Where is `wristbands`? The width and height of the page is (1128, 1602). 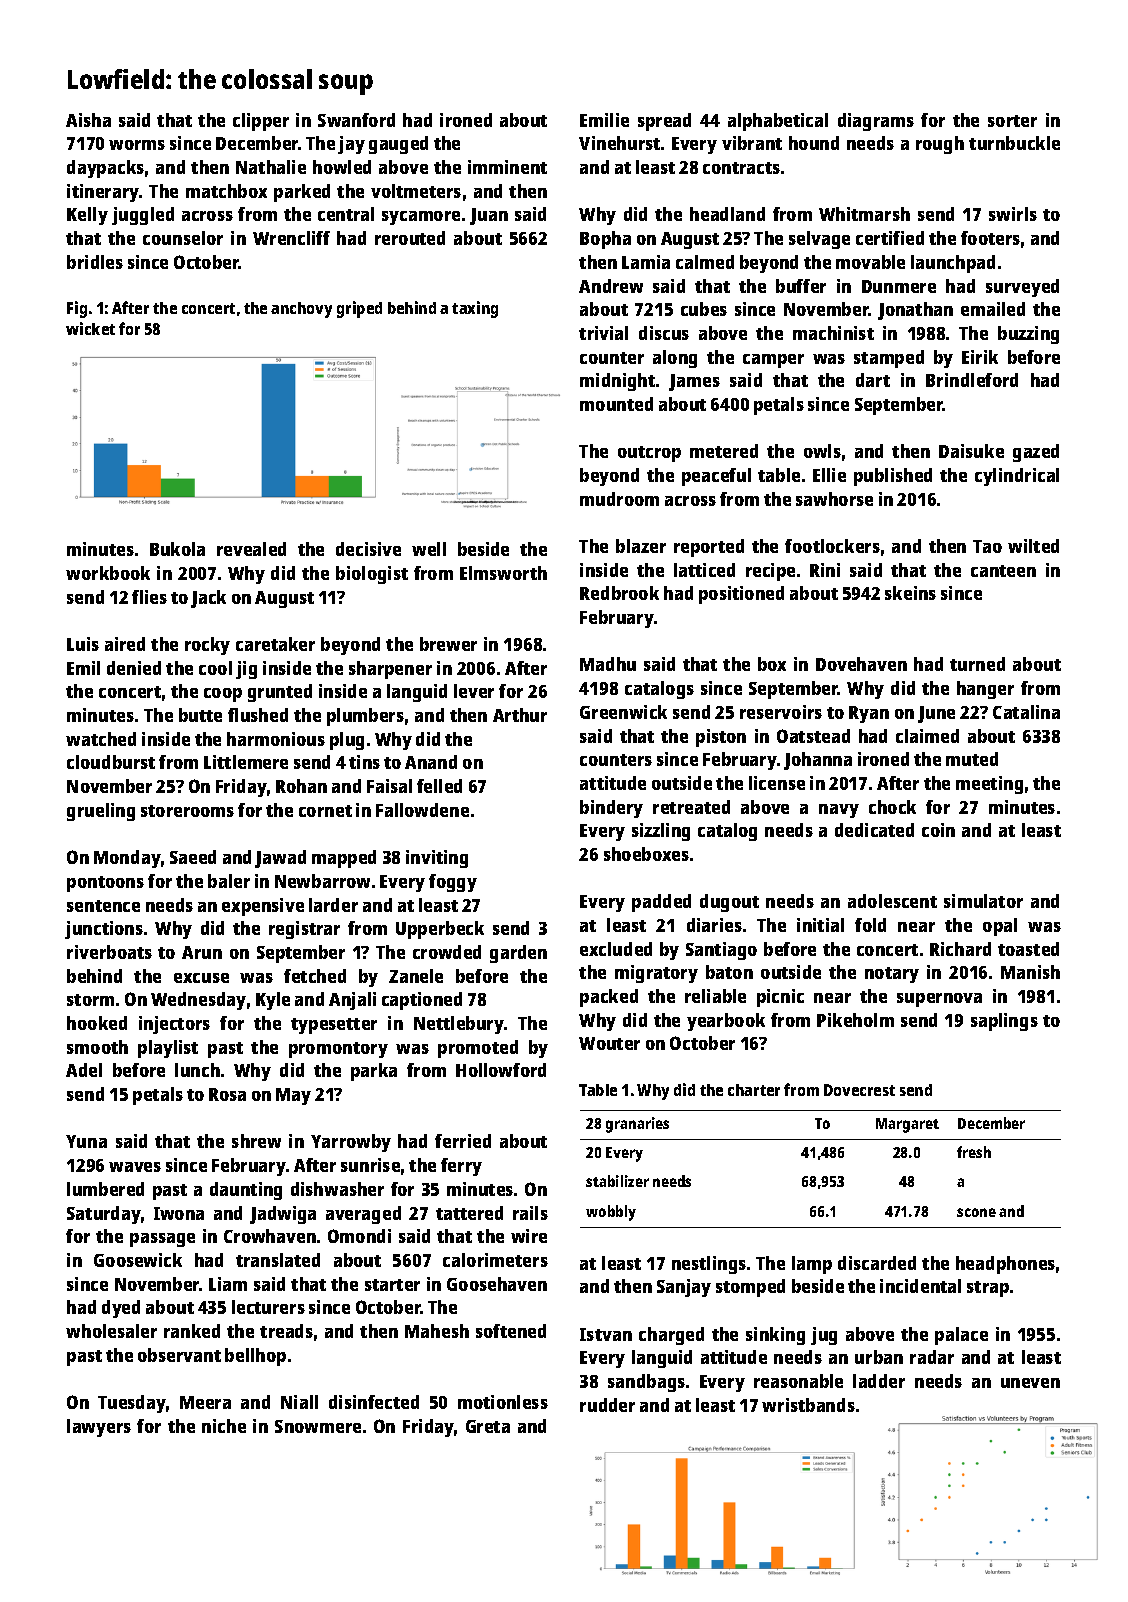
wristbands is located at coordinates (808, 1405).
